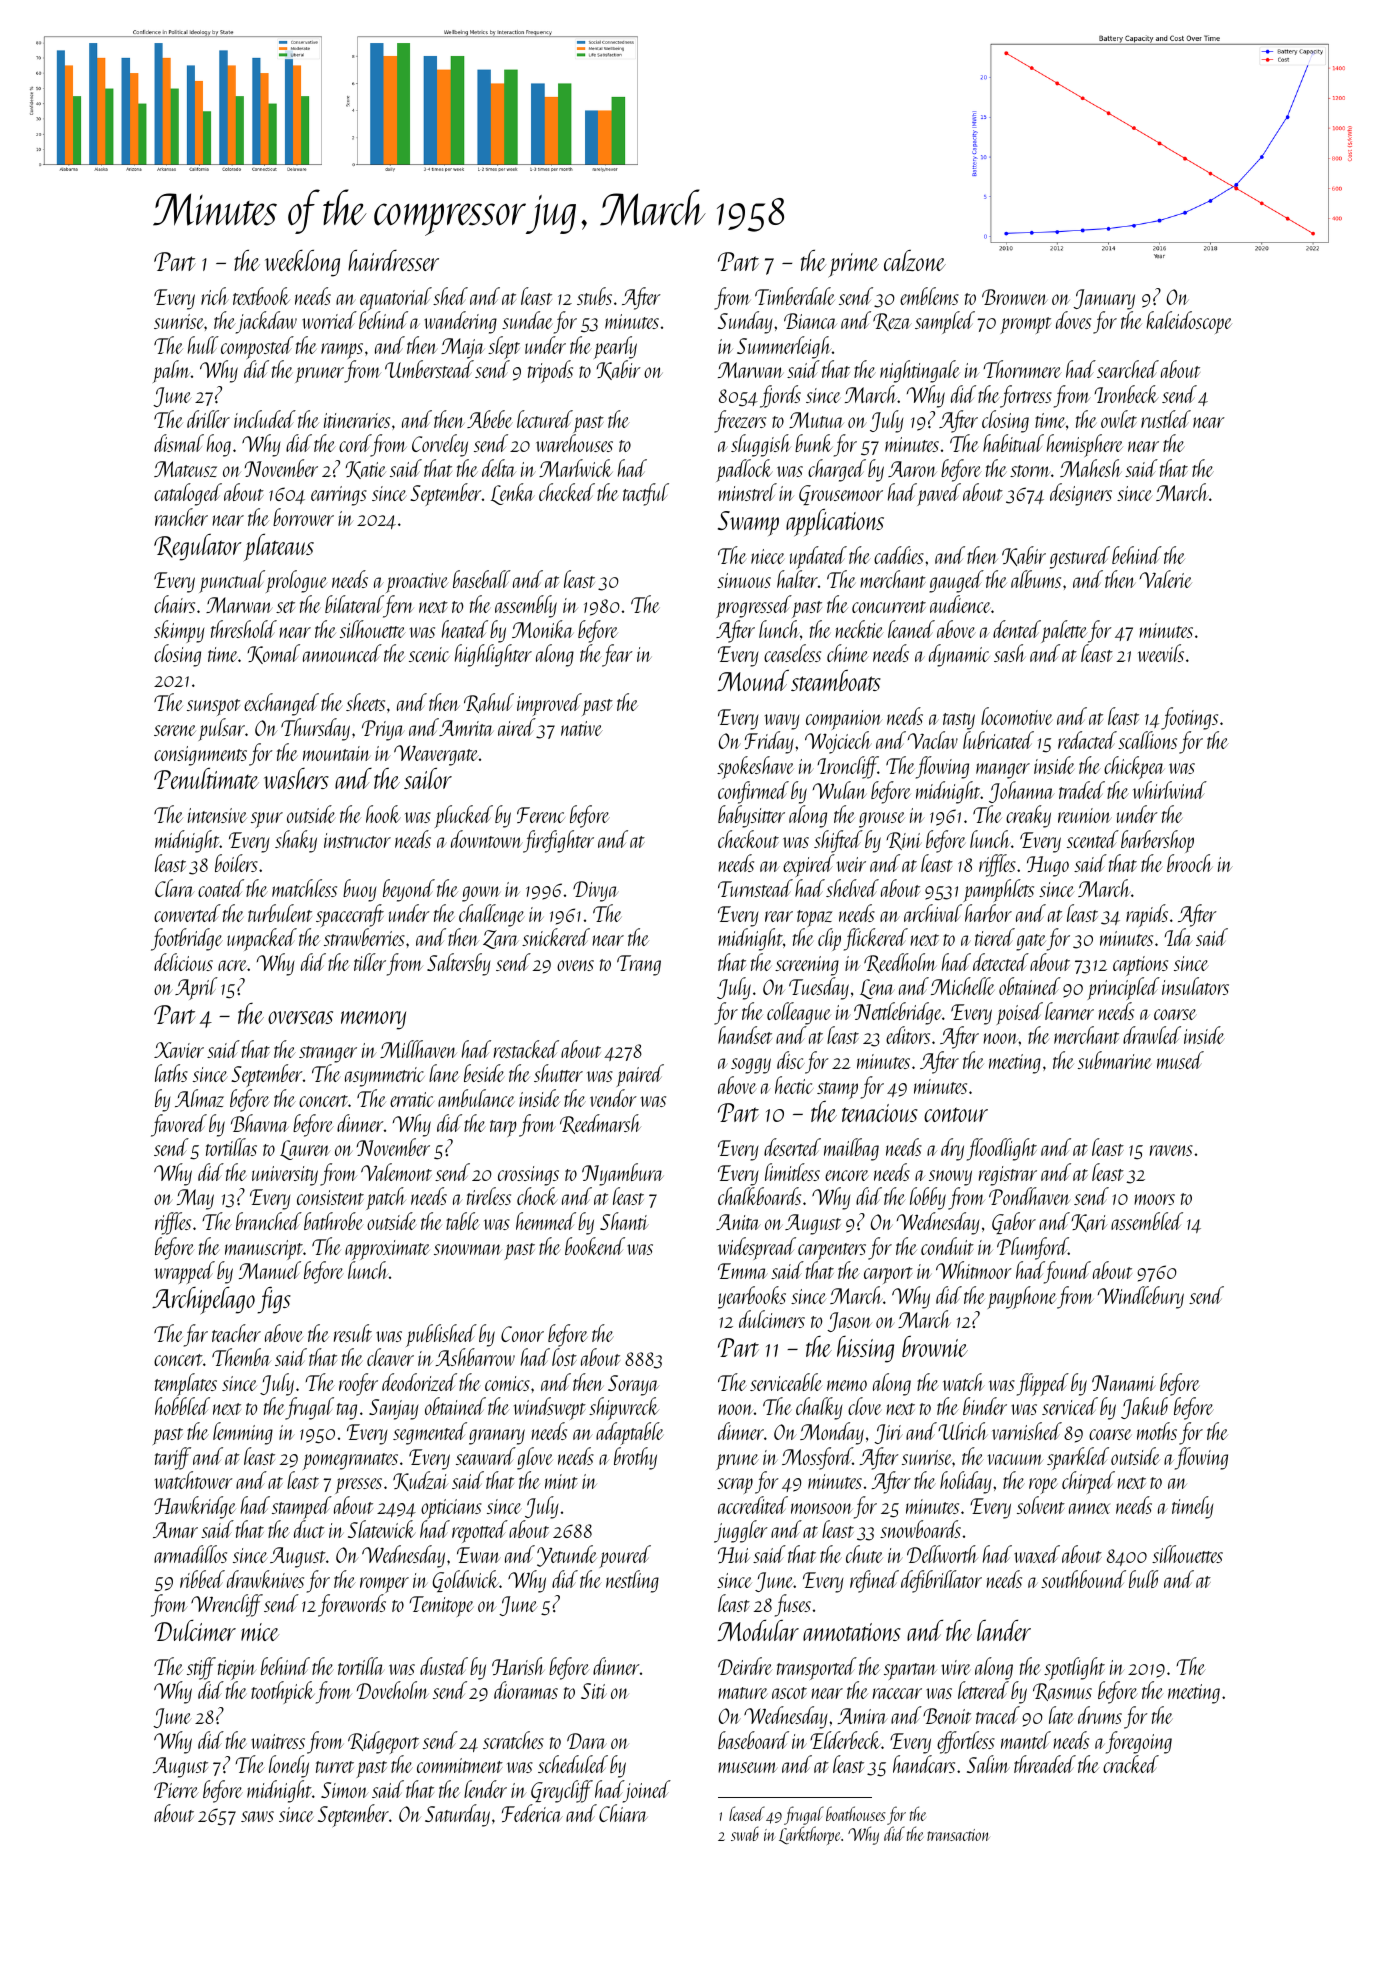 The height and width of the screenshot is (1969, 1386). Describe the element at coordinates (485, 1789) in the screenshot. I see `lender` at that location.
